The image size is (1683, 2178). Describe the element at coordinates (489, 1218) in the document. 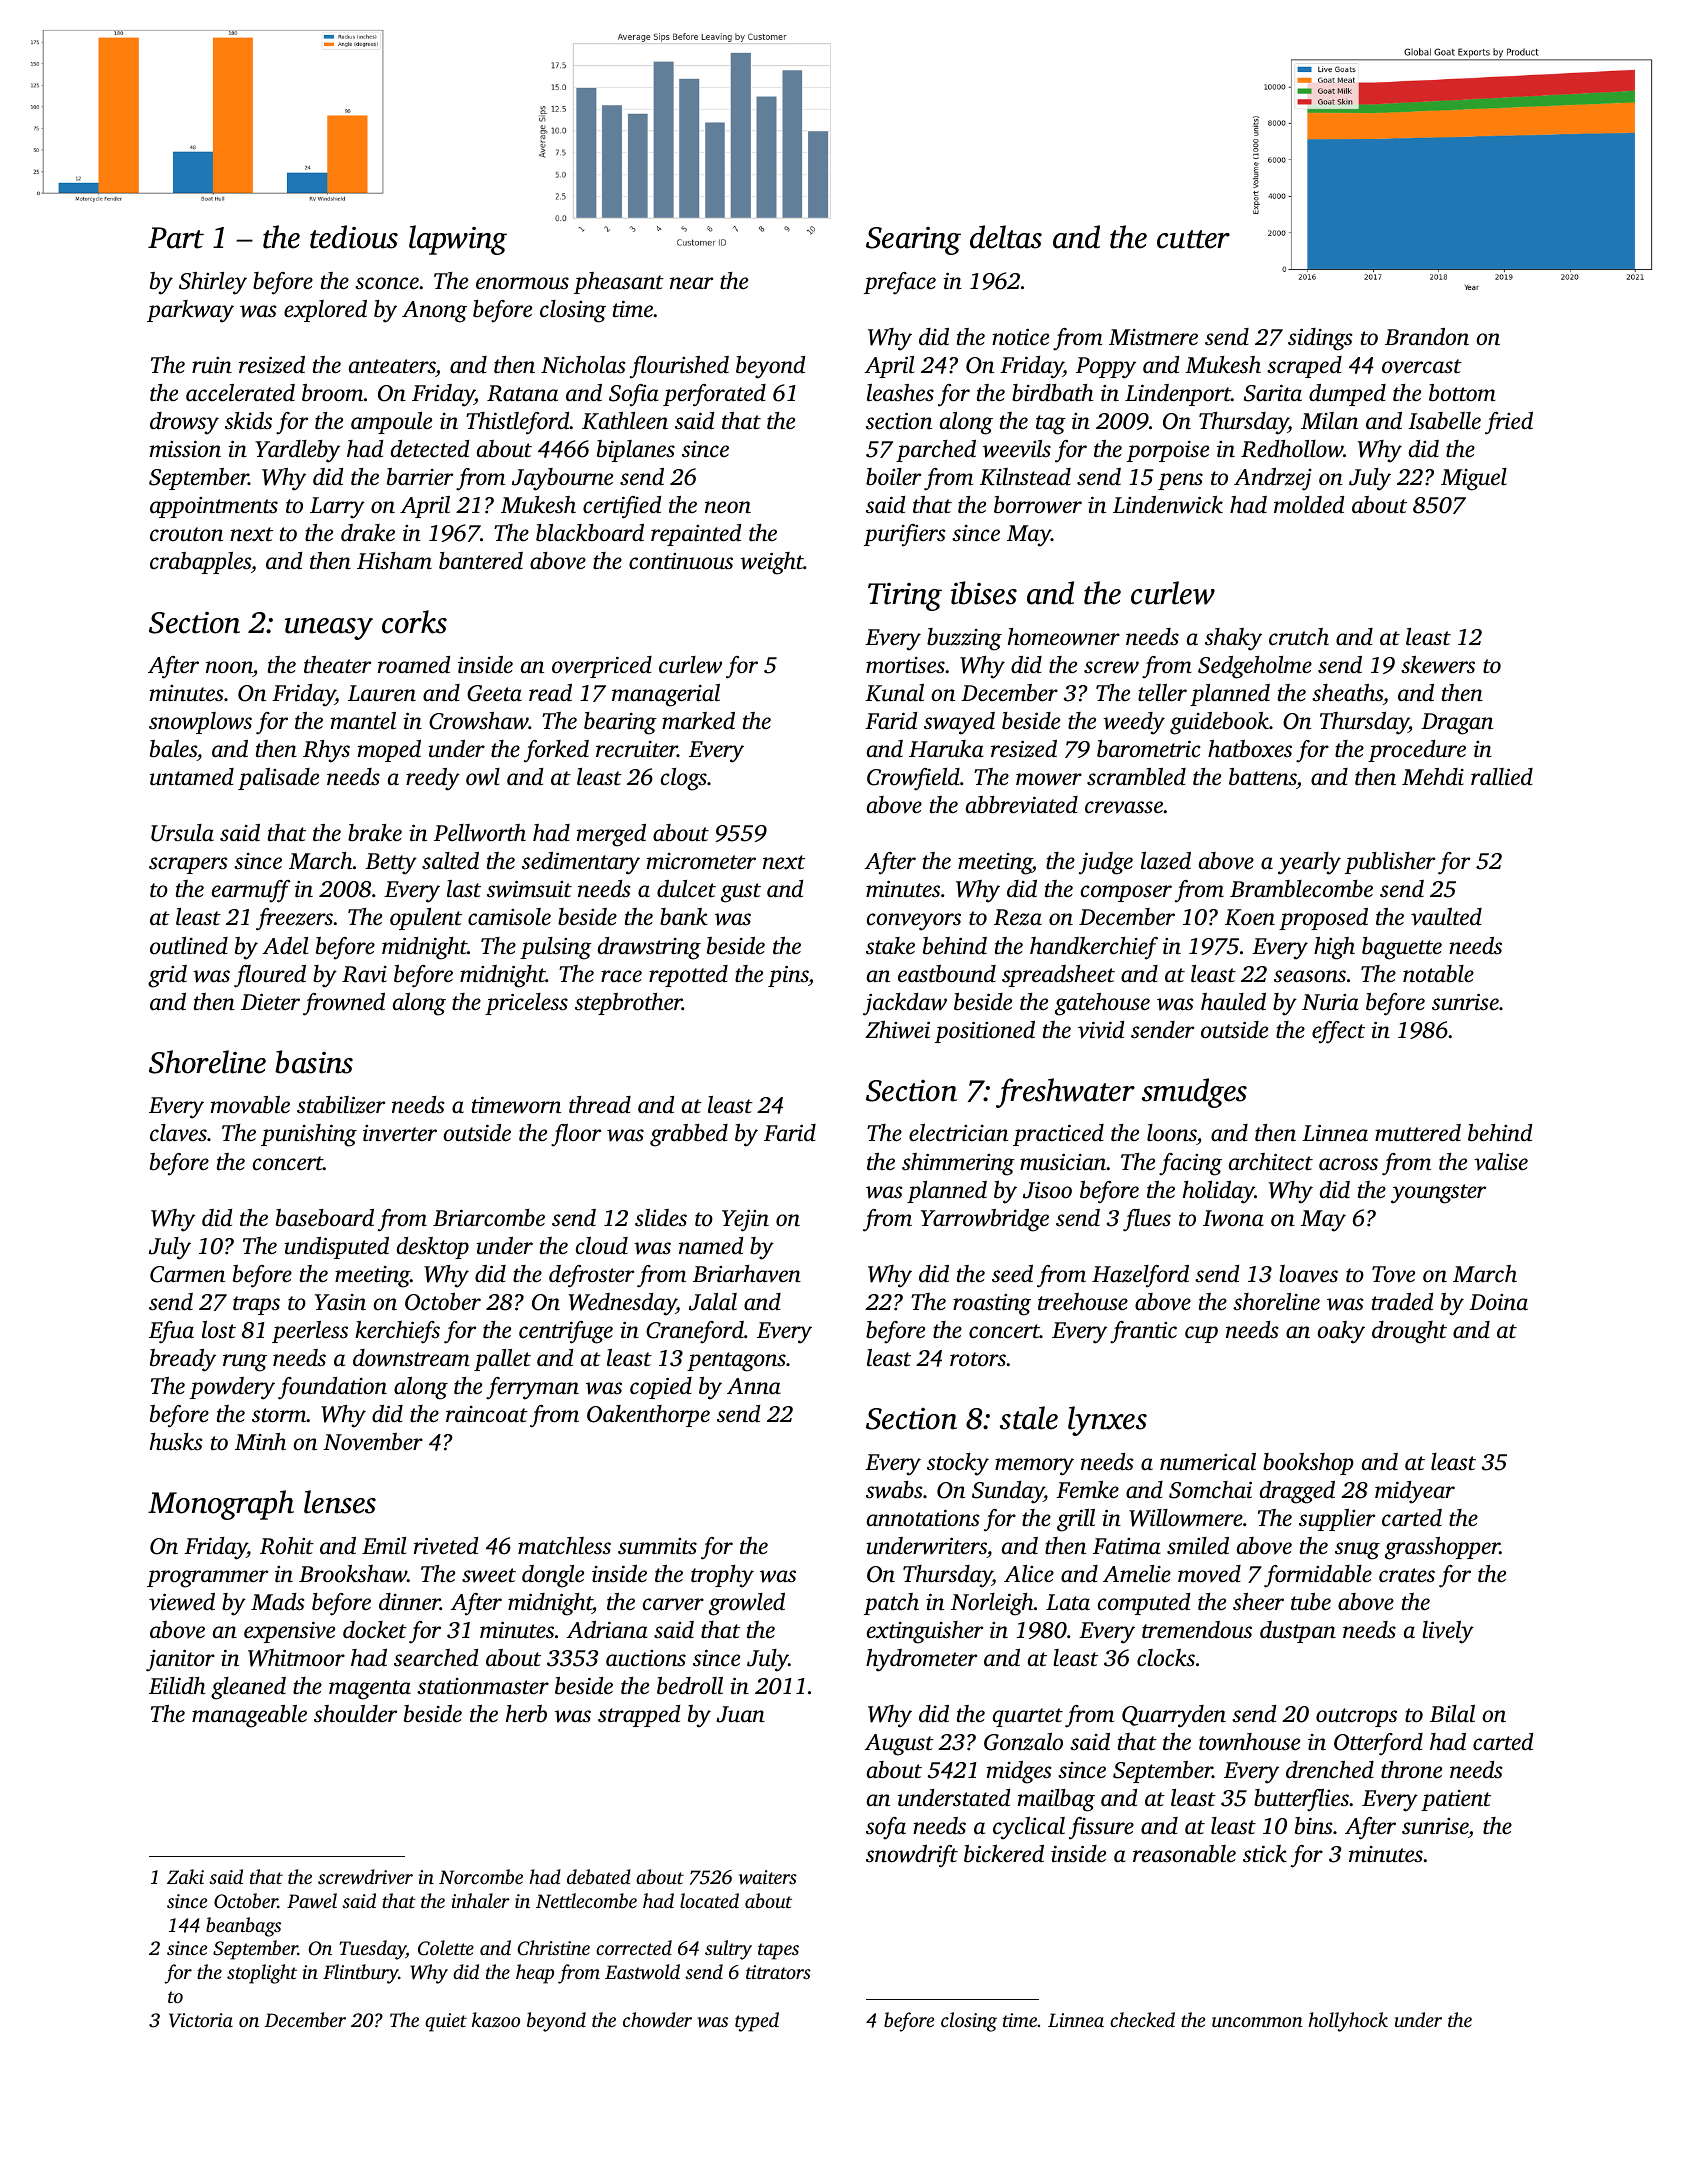

I see `Briarcombe` at that location.
